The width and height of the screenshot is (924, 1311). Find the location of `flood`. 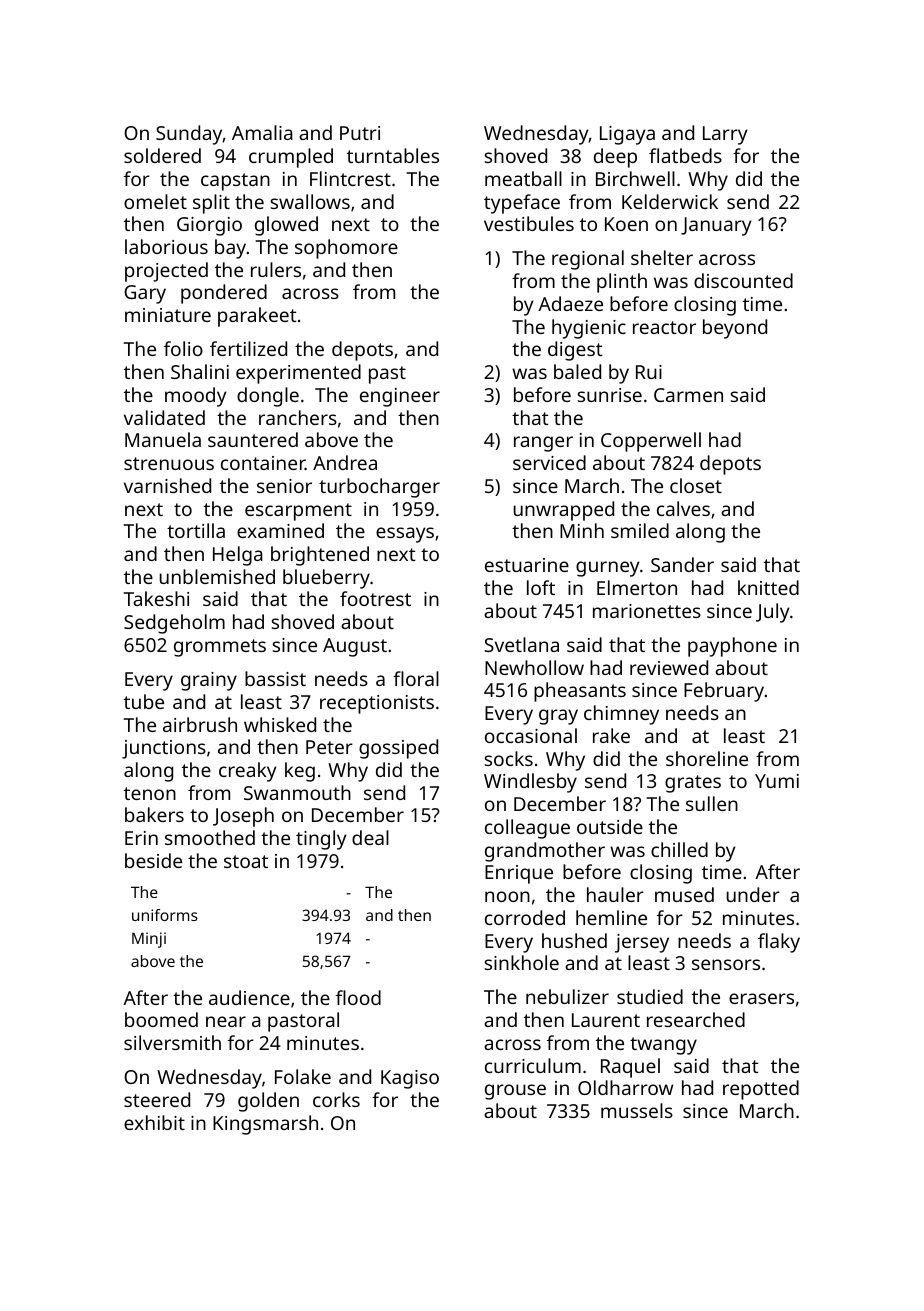

flood is located at coordinates (358, 997).
